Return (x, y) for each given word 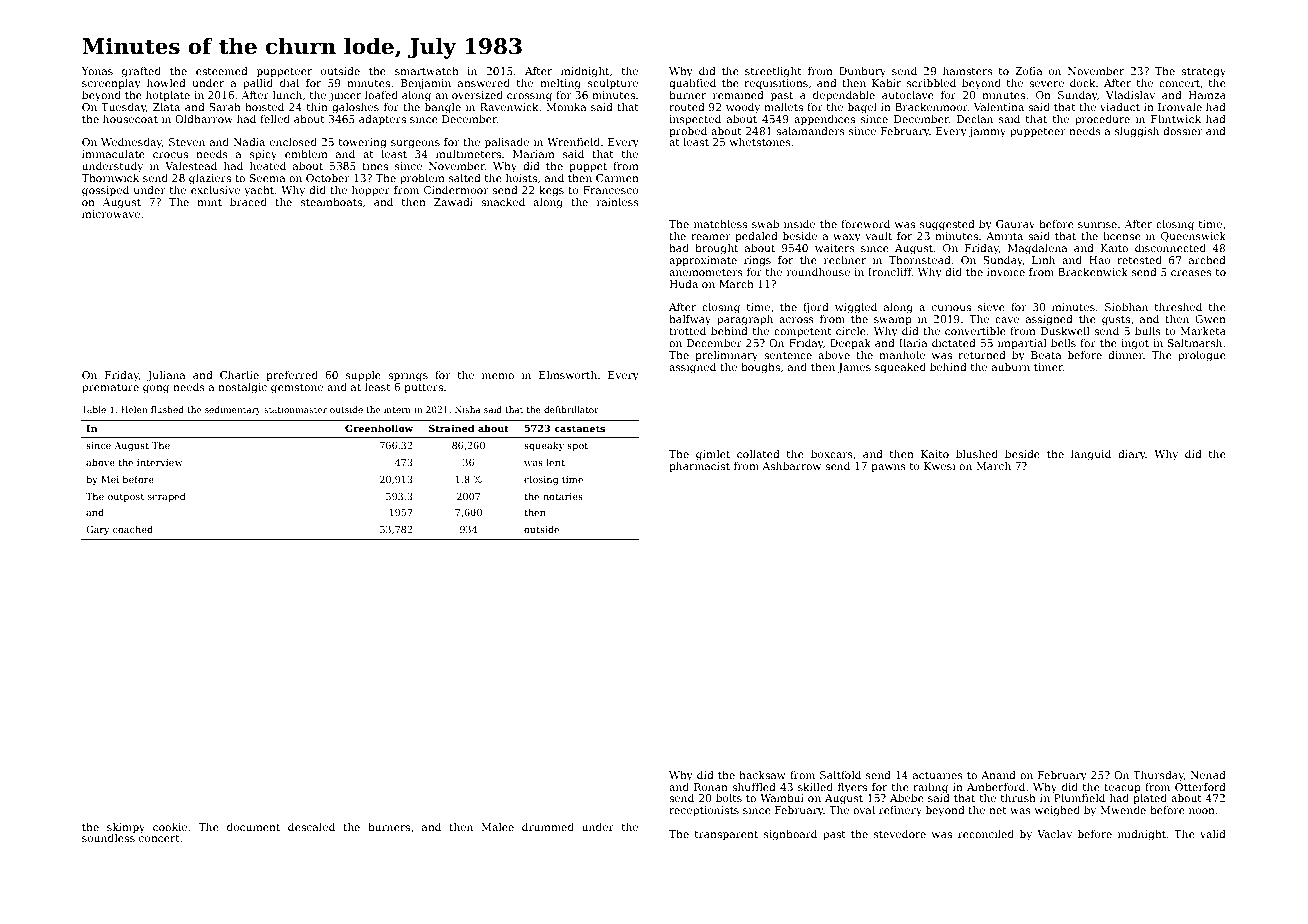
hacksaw (762, 775)
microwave (111, 214)
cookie (170, 827)
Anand (998, 775)
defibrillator (571, 409)
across (796, 320)
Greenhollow (379, 428)
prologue (1202, 356)
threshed (1178, 307)
